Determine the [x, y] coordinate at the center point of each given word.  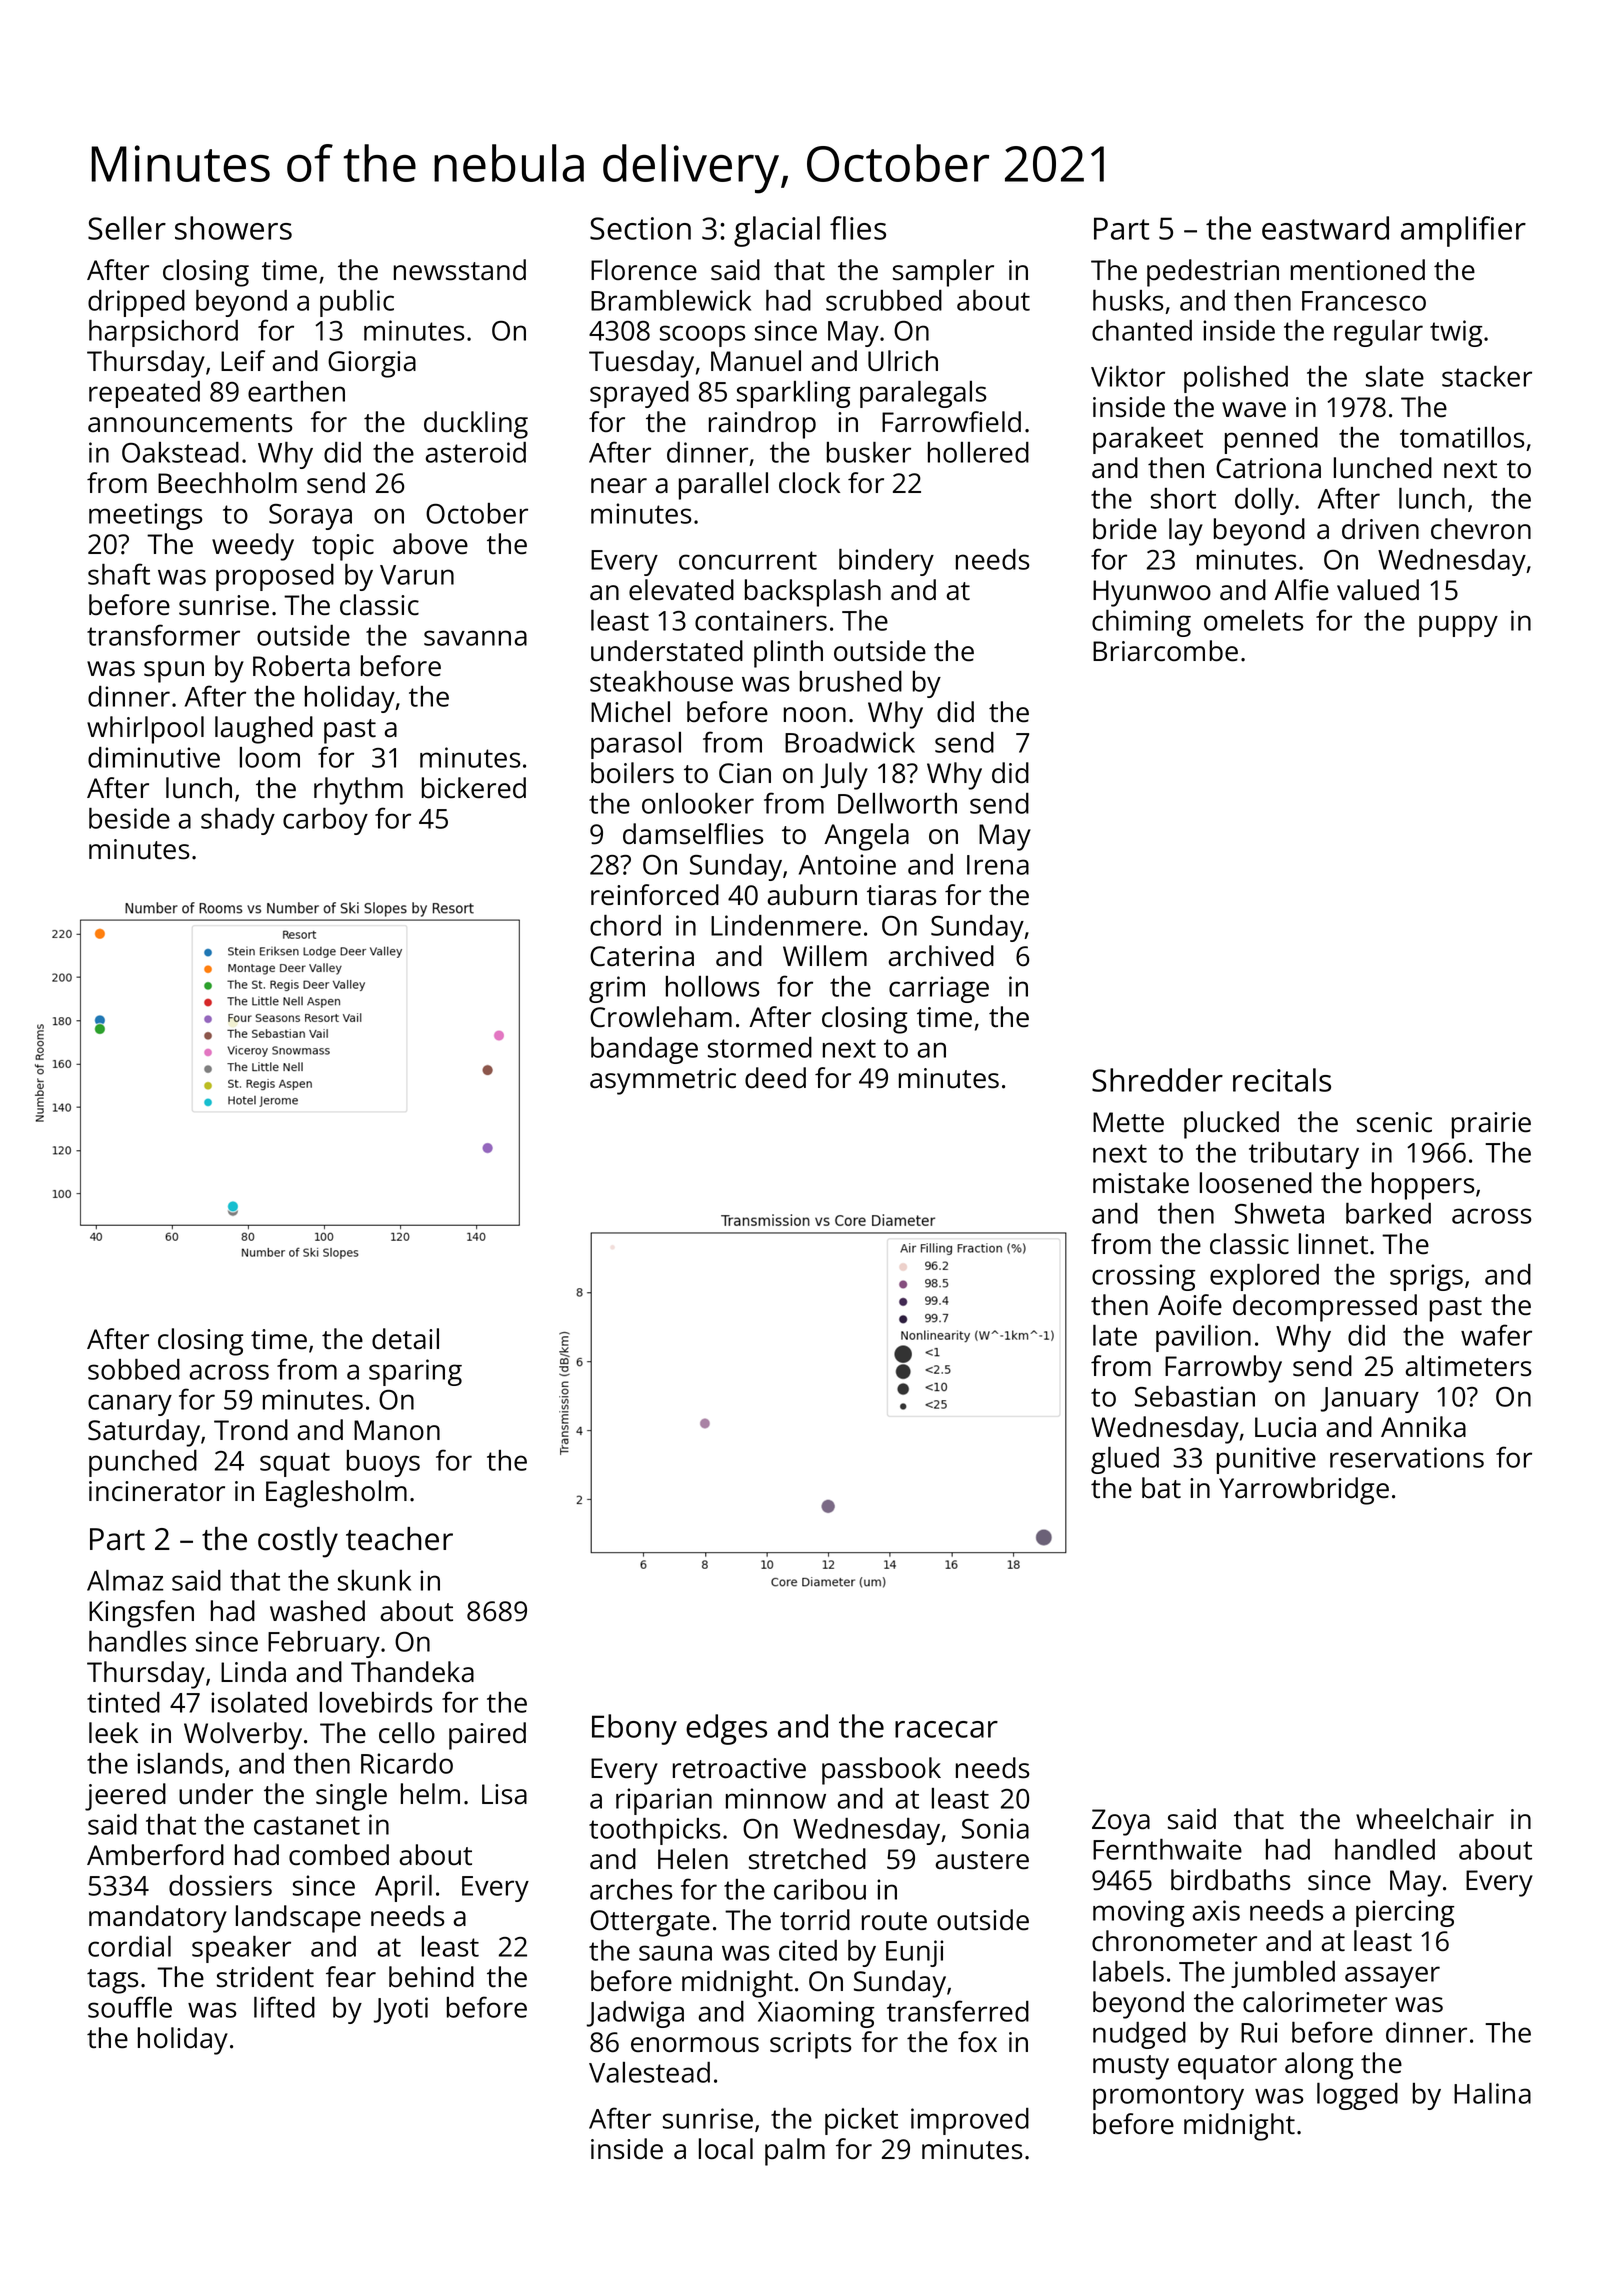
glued [1125, 1460]
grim [617, 989]
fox [977, 2042]
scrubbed [884, 300]
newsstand [460, 270]
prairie [1491, 1125]
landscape [298, 1919]
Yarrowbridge [1304, 1491]
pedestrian [1213, 273]
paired [487, 1736]
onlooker [698, 803]
